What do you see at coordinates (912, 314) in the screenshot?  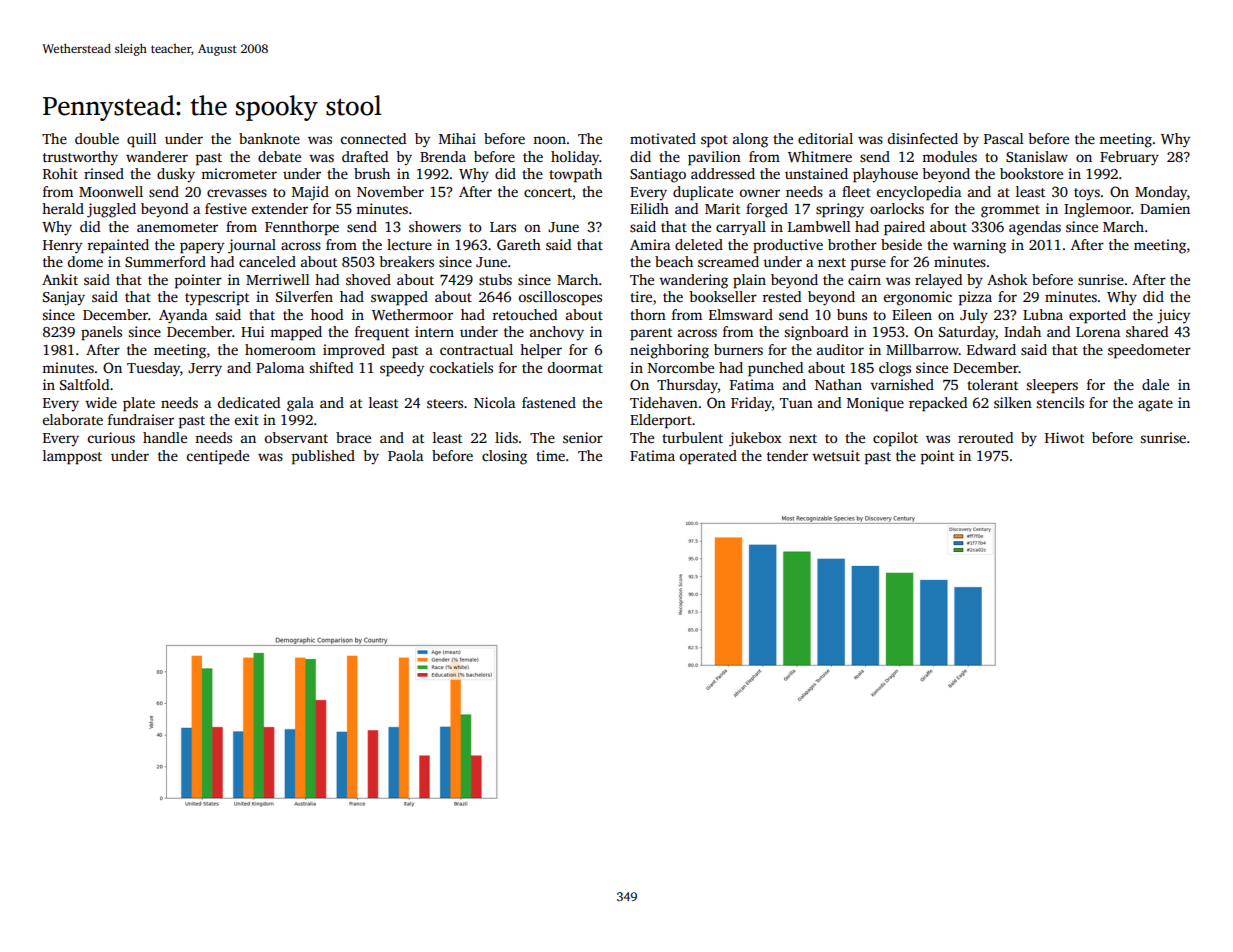 I see `Eileen` at bounding box center [912, 314].
